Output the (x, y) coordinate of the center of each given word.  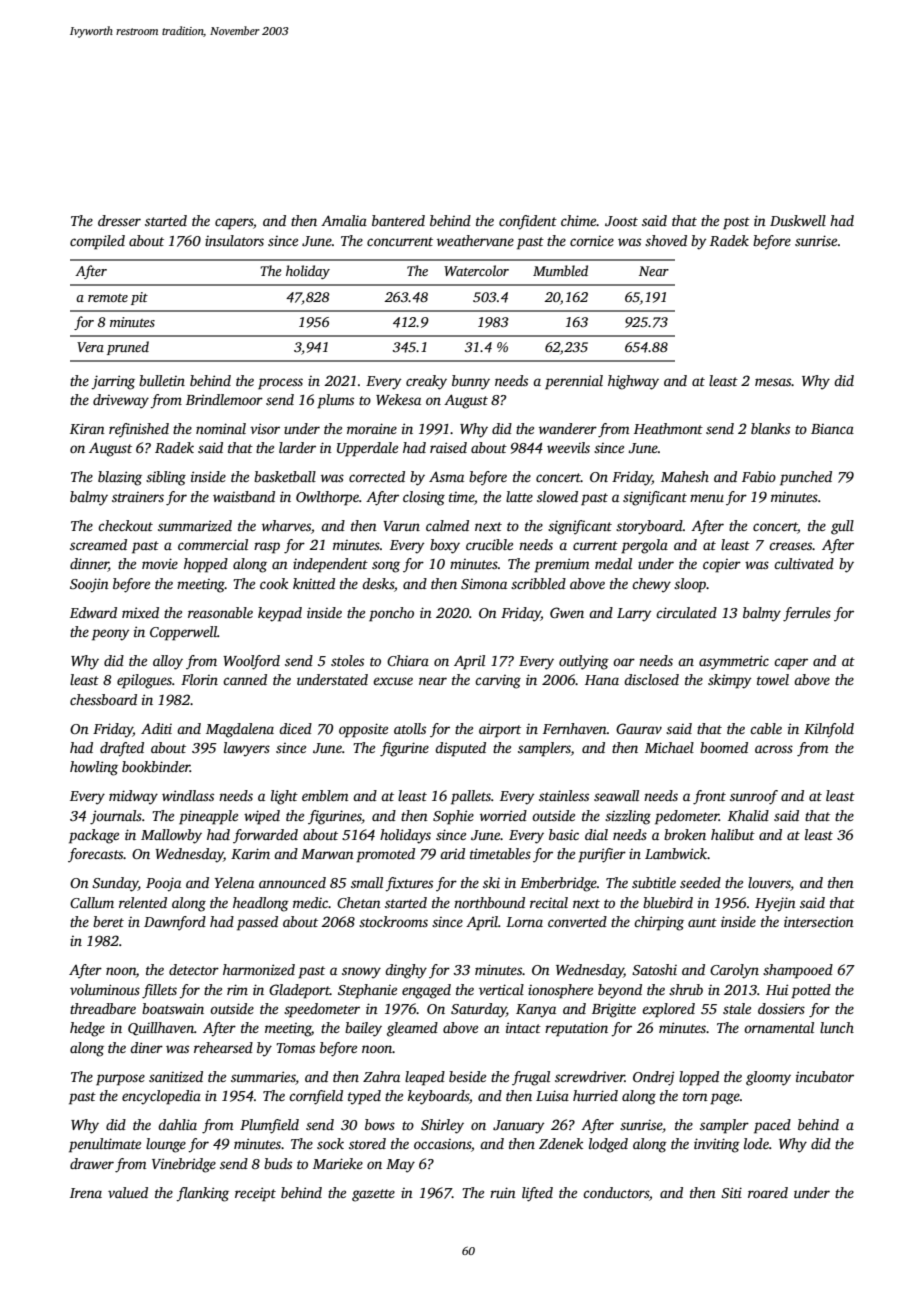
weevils (568, 447)
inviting (717, 1145)
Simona (484, 584)
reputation (576, 1030)
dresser (119, 220)
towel (773, 679)
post (736, 223)
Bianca (832, 429)
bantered (398, 220)
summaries (263, 1076)
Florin (199, 679)
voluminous (105, 989)
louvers (769, 884)
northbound (489, 902)
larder (297, 447)
